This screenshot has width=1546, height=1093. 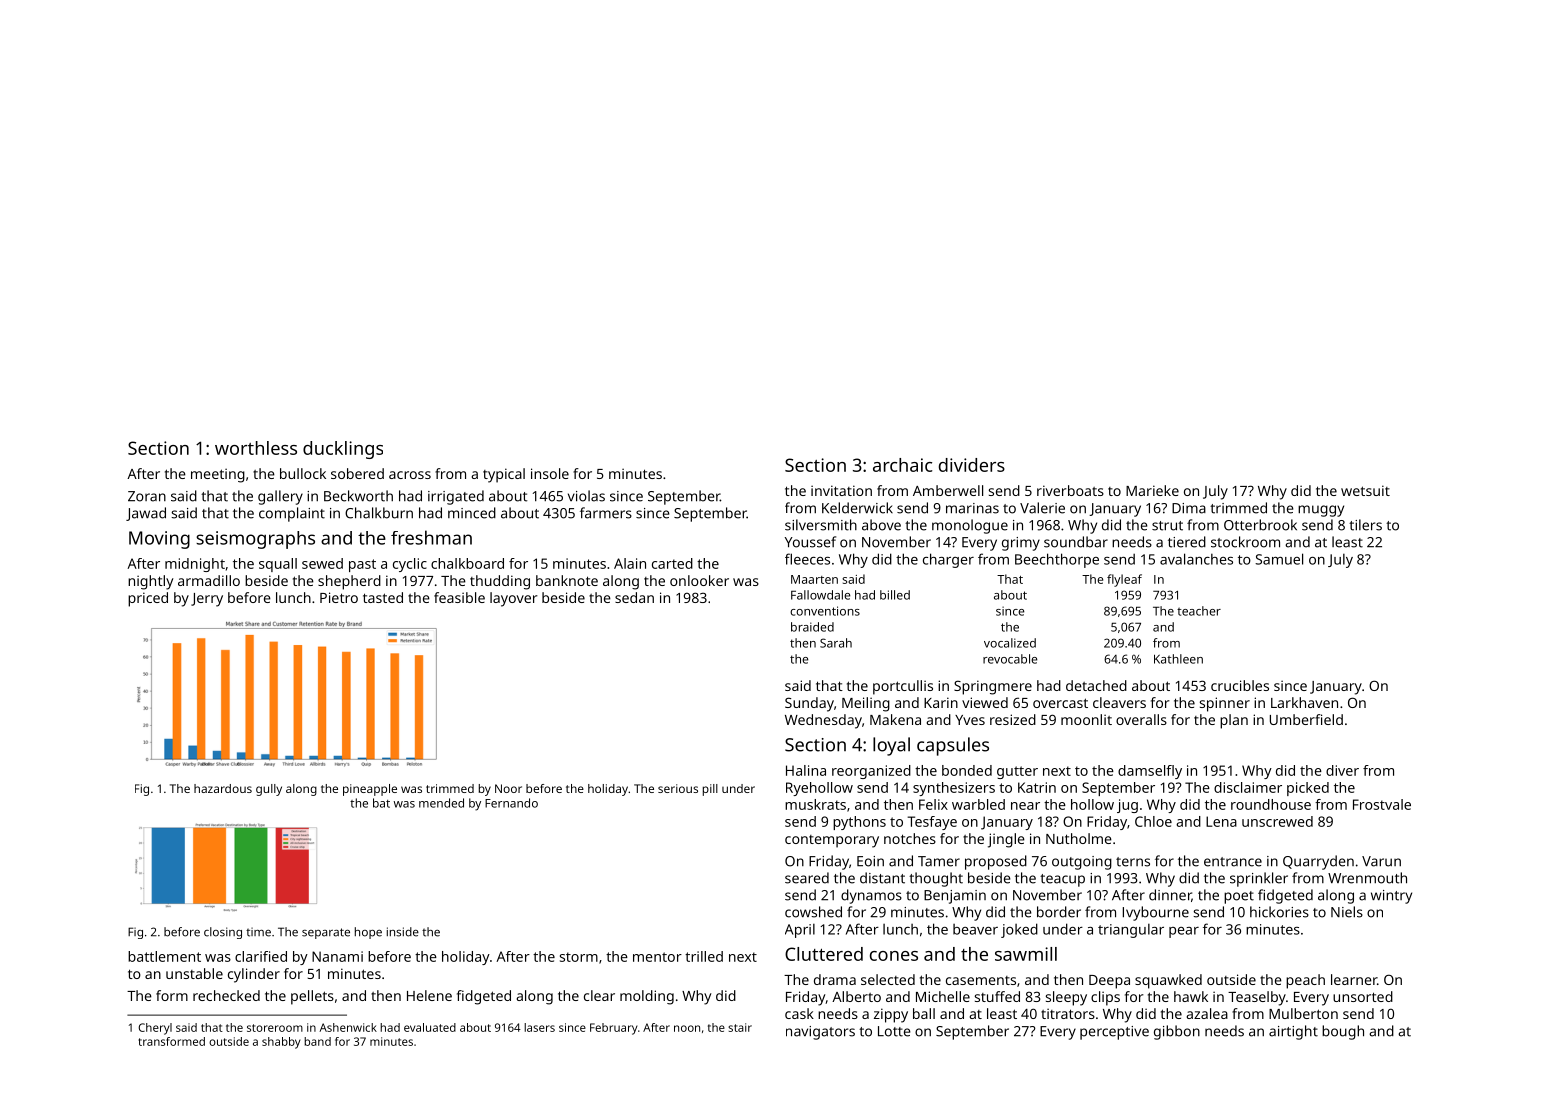 I want to click on flyleaf, so click(x=1124, y=580).
